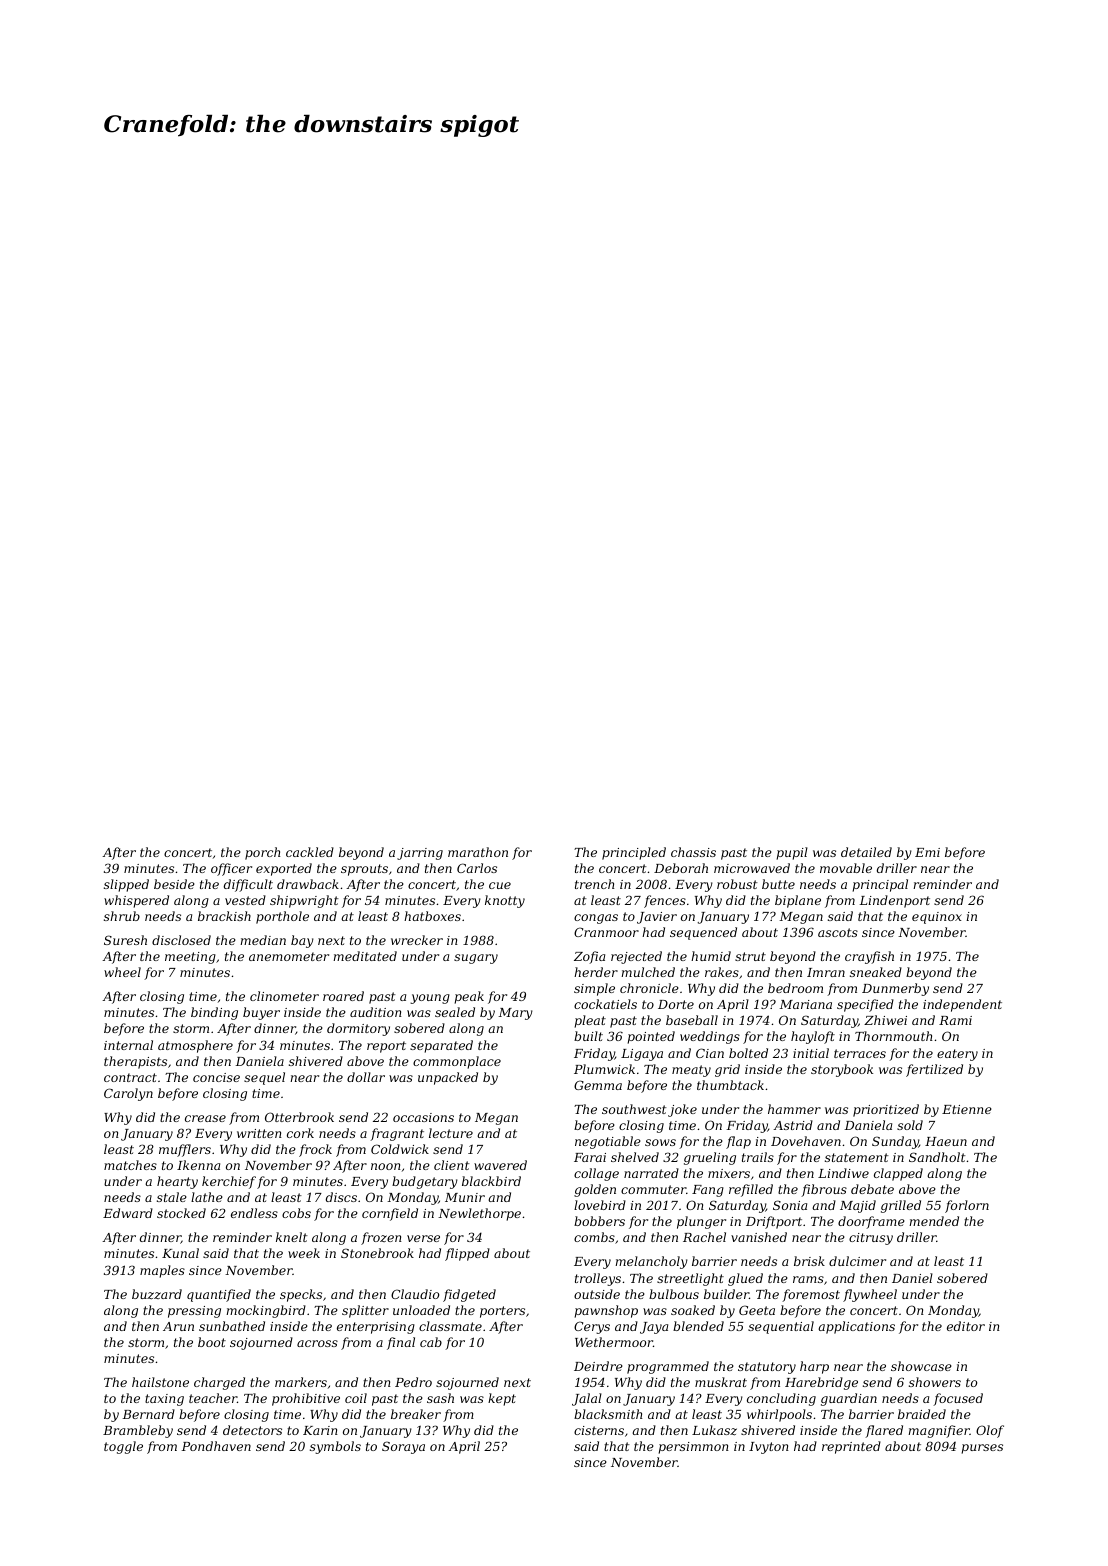 Image resolution: width=1108 pixels, height=1566 pixels. What do you see at coordinates (128, 1045) in the screenshot?
I see `internal` at bounding box center [128, 1045].
